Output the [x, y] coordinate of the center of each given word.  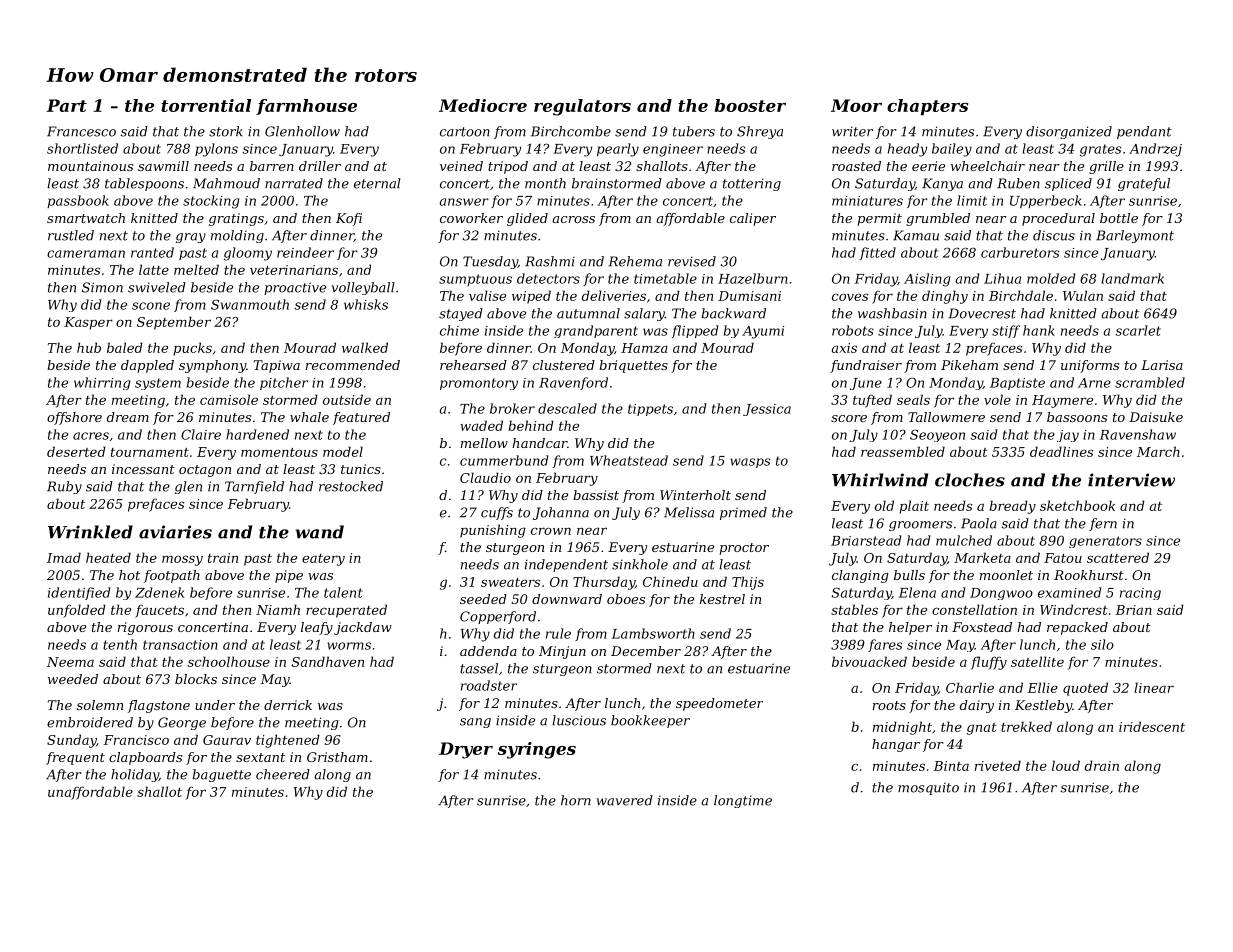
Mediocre [483, 105]
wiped [531, 297]
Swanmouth [250, 304]
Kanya [942, 184]
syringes [537, 750]
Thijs [748, 583]
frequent [75, 758]
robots [853, 330]
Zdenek [159, 592]
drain [1102, 765]
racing [1140, 594]
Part [67, 105]
